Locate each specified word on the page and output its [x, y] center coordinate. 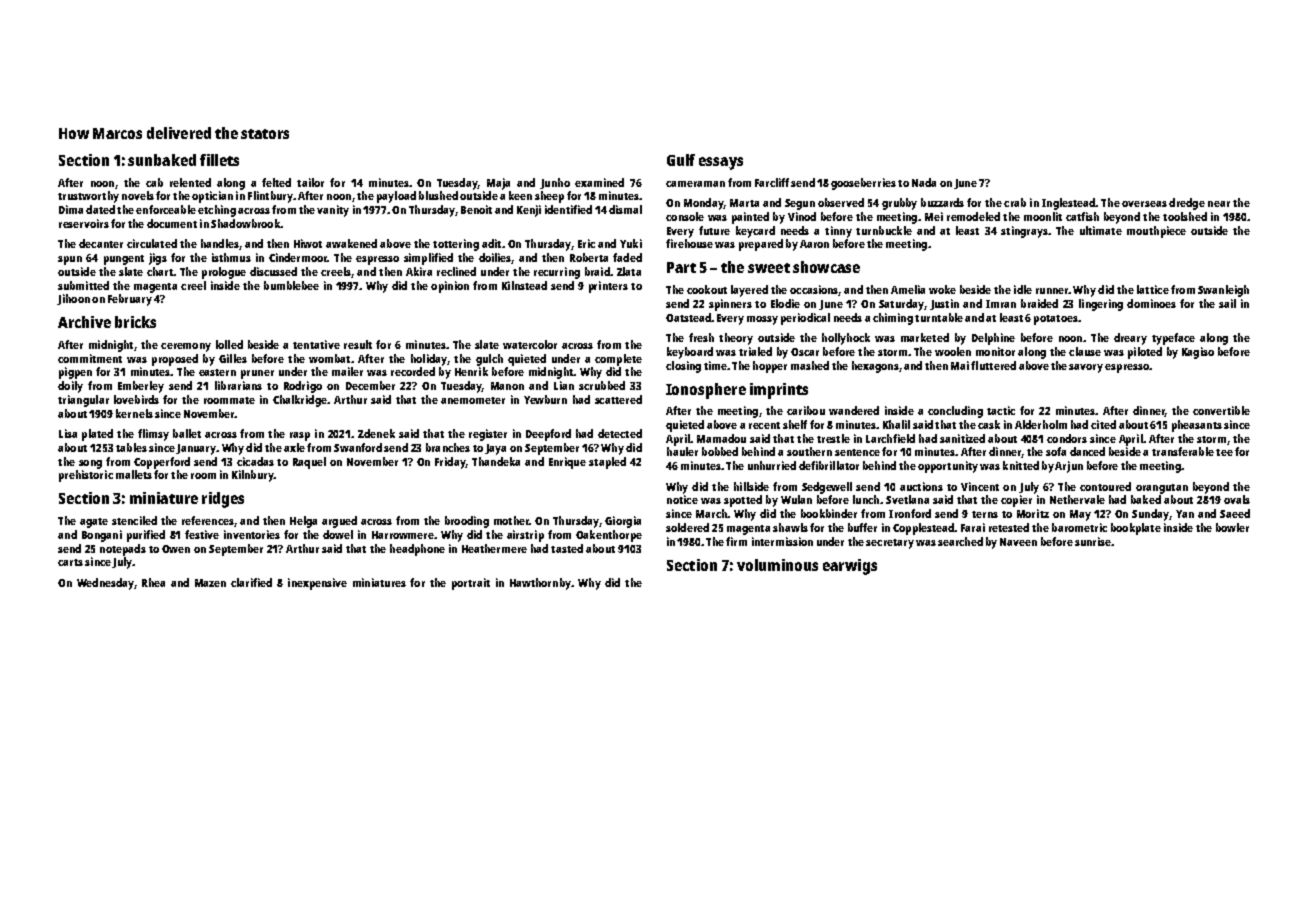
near [1219, 204]
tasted [567, 548]
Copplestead [923, 529]
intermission [782, 541]
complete [618, 360]
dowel [338, 534]
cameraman [695, 184]
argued [339, 522]
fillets [219, 160]
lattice [1153, 289]
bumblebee [291, 285]
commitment [90, 358]
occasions [814, 289]
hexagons [875, 367]
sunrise [1093, 541]
